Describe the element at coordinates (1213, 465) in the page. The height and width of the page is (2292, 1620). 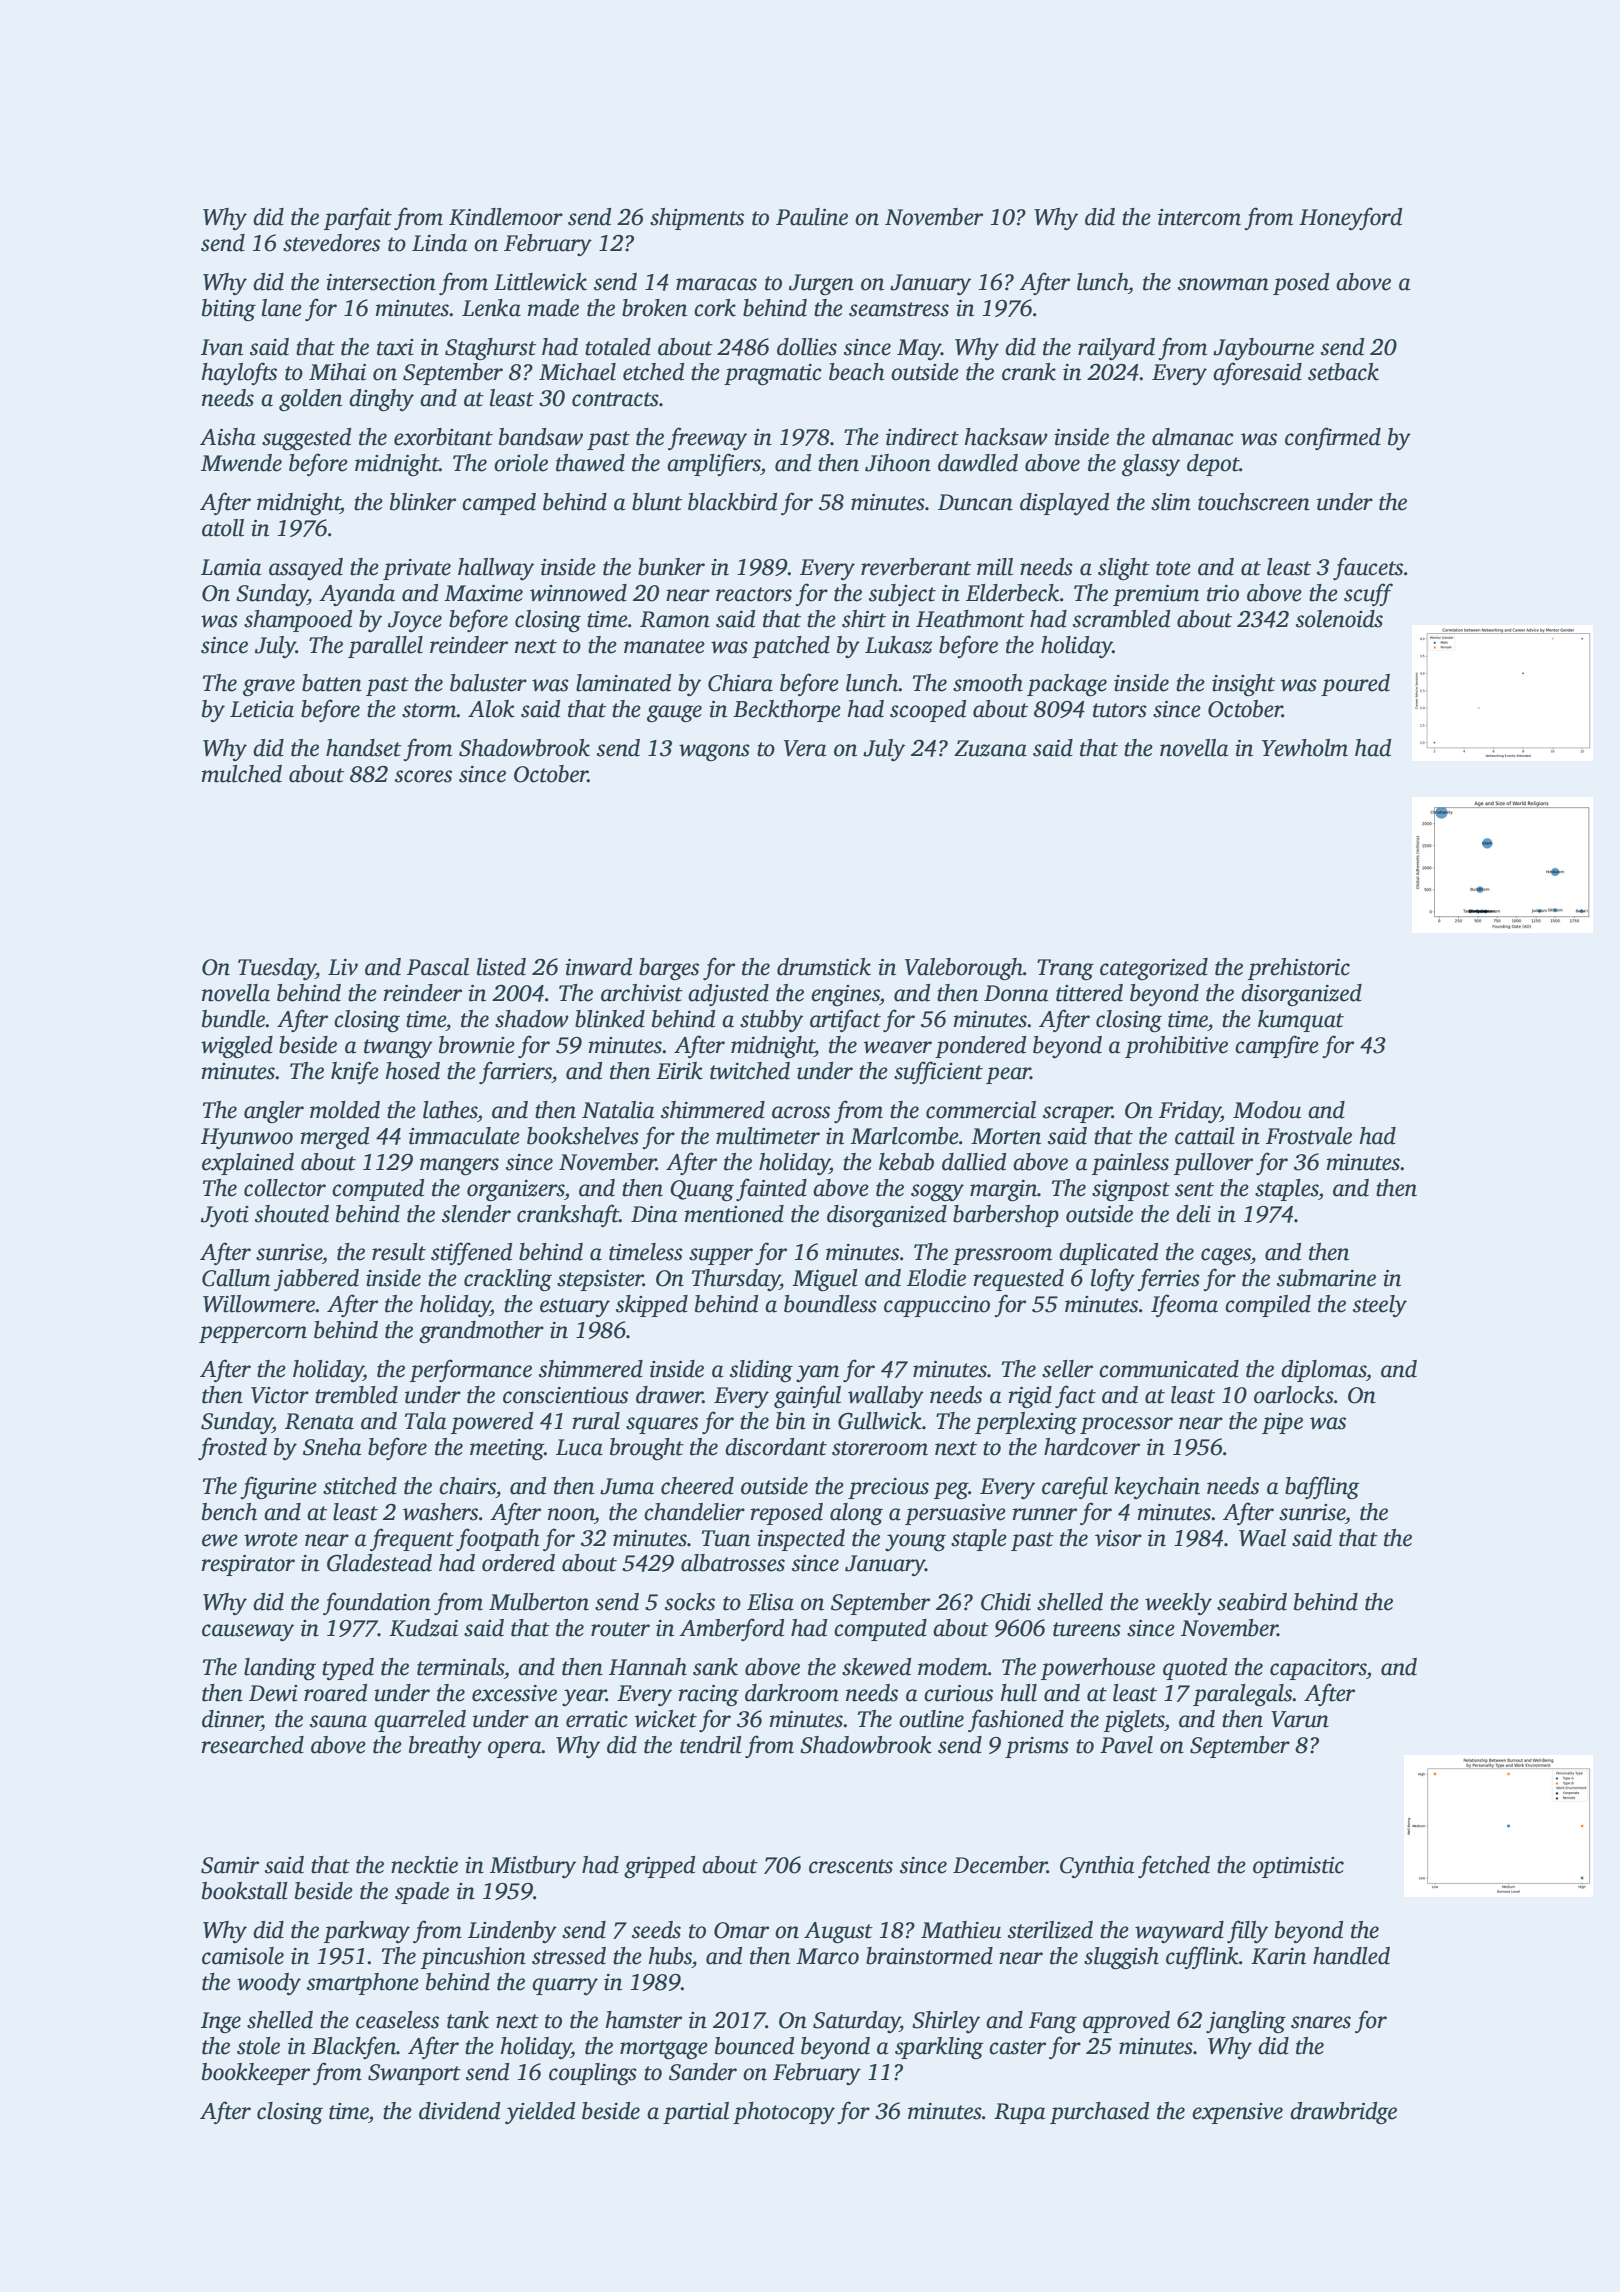
I see `depot` at that location.
